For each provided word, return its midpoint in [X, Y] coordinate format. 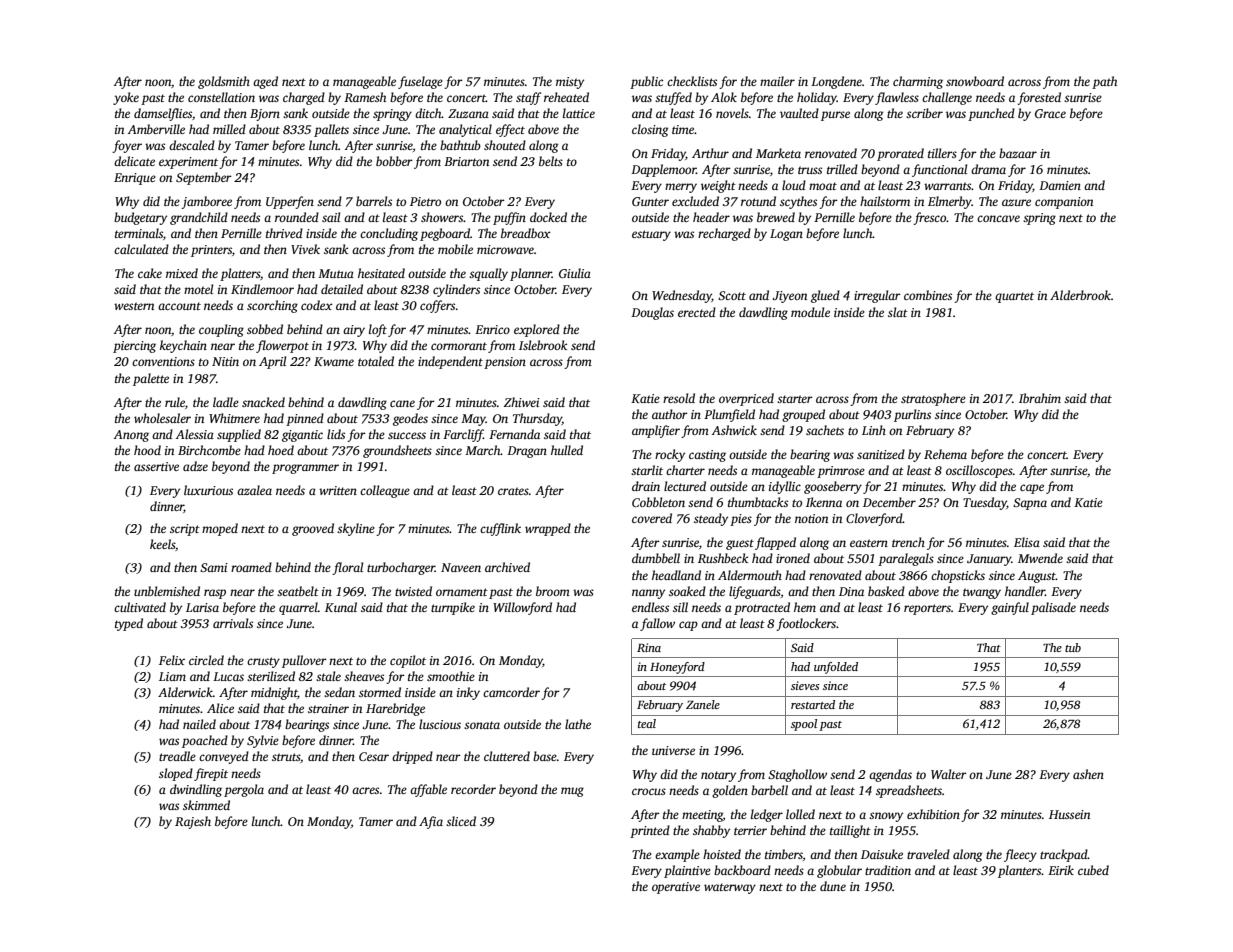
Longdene [836, 82]
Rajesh [193, 822]
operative [676, 888]
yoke [126, 98]
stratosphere [933, 399]
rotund [758, 201]
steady [711, 519]
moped [220, 529]
